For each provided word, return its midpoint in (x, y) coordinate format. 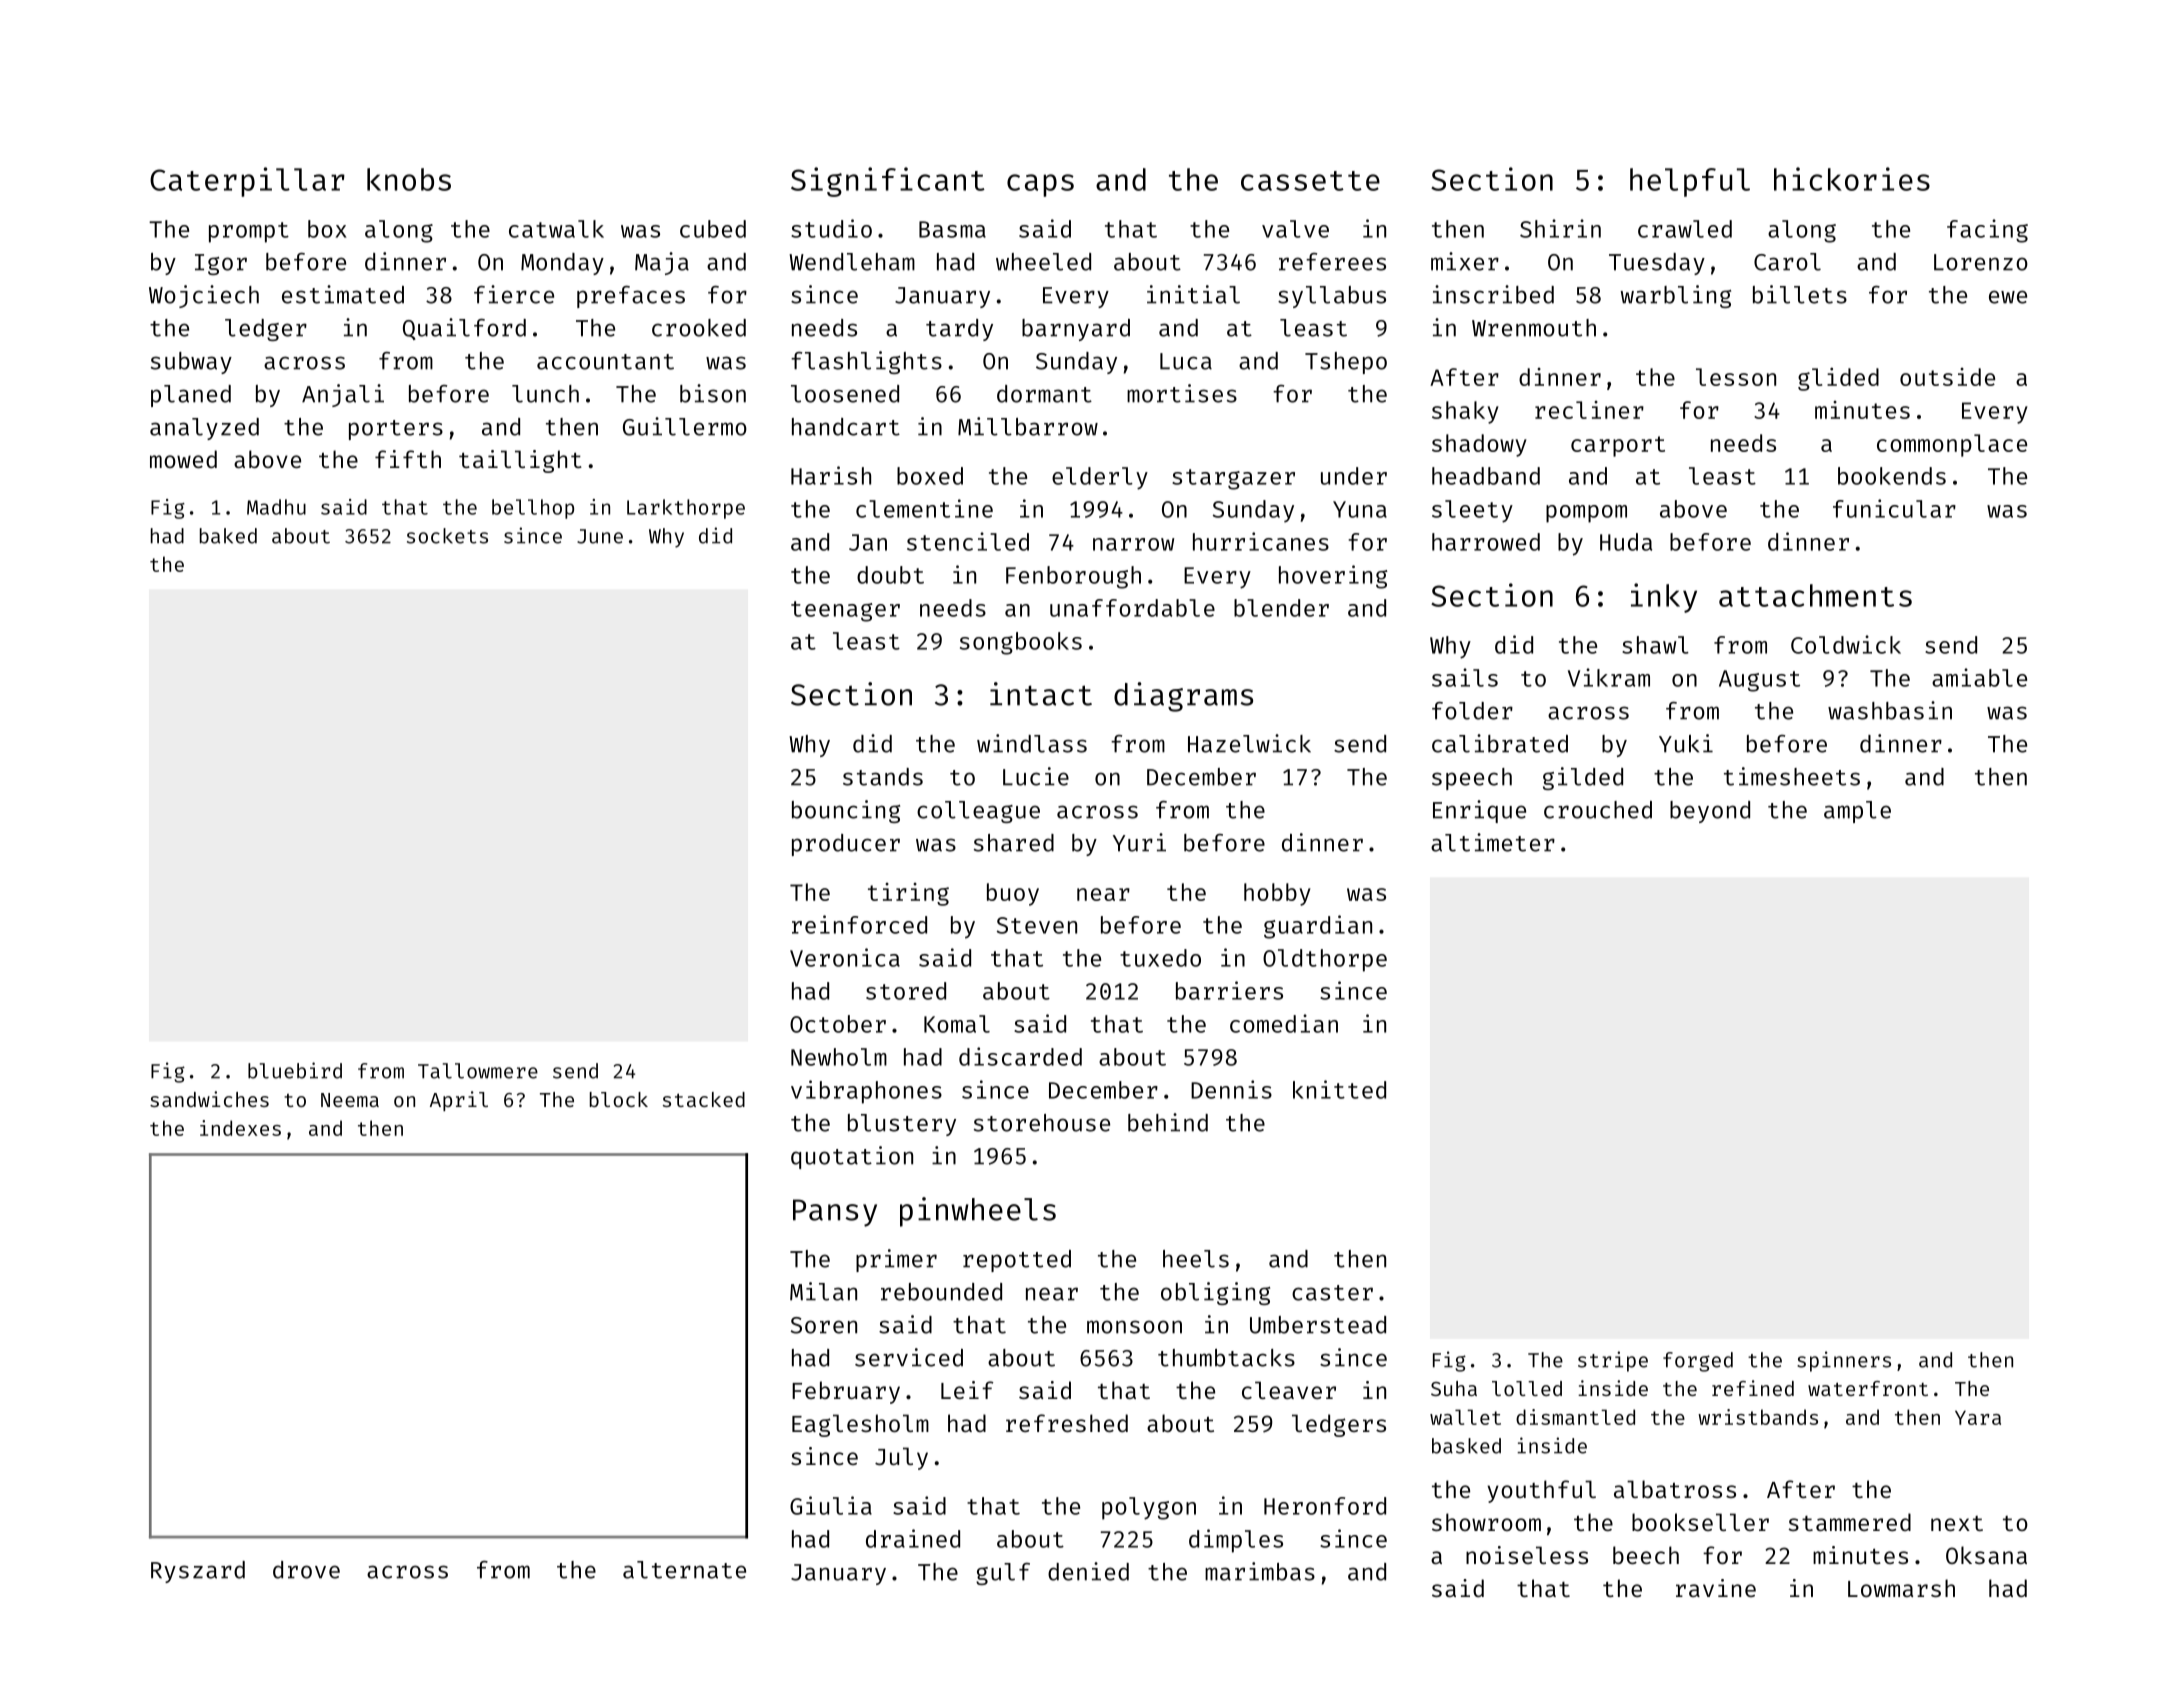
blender (1281, 608)
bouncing (846, 811)
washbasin (1890, 710)
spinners (1844, 1361)
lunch (545, 394)
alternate (684, 1570)
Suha (1454, 1388)
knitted (1339, 1089)
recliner (1589, 410)
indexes (240, 1128)
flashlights (866, 362)
